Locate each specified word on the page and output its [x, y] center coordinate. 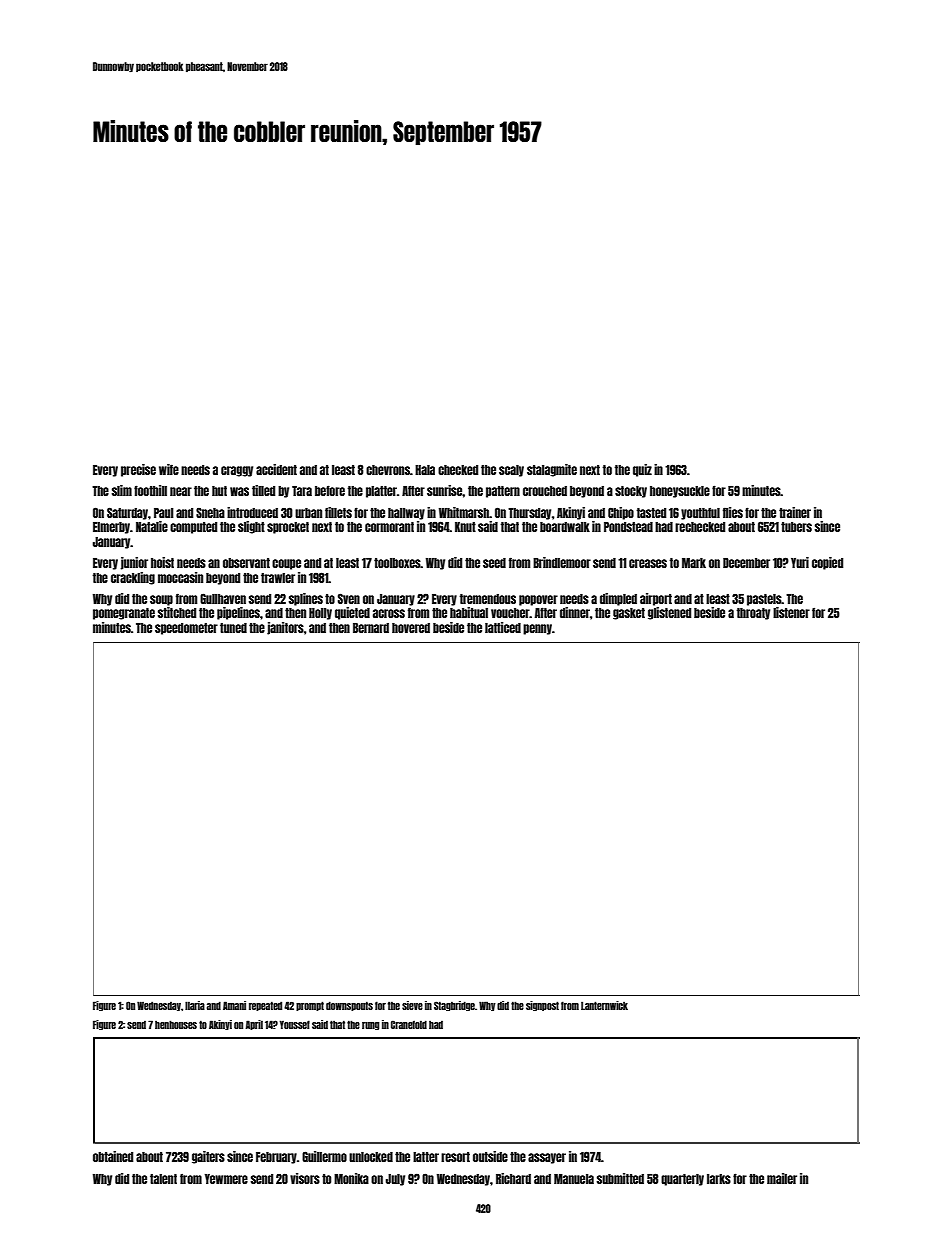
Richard [513, 1178]
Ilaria [195, 1005]
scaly [511, 471]
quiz [642, 470]
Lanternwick [604, 1005]
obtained [113, 1156]
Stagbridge [454, 1006]
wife [169, 469]
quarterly [682, 1180]
